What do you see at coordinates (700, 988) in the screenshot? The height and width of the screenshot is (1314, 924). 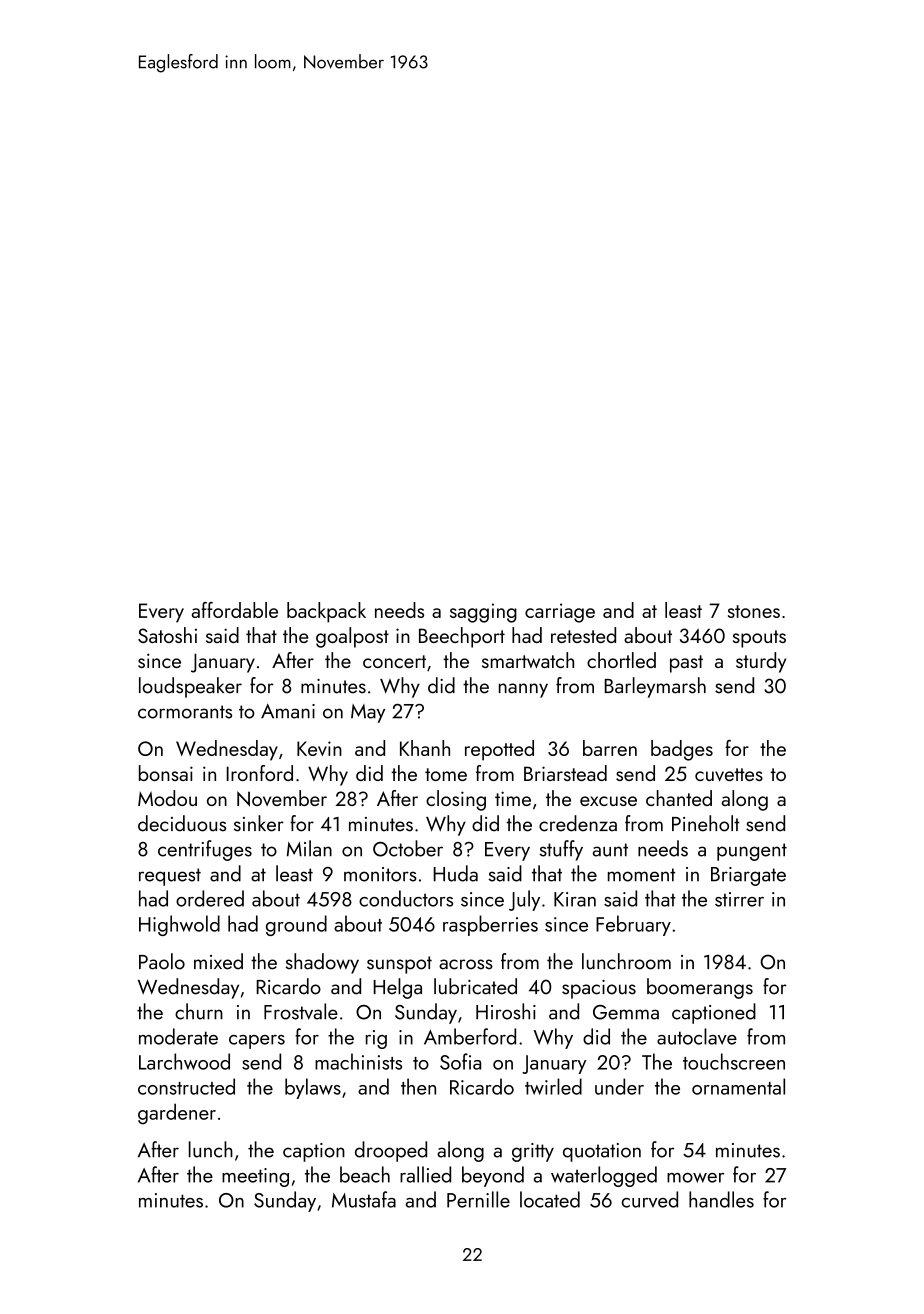 I see `boomerangs` at bounding box center [700, 988].
